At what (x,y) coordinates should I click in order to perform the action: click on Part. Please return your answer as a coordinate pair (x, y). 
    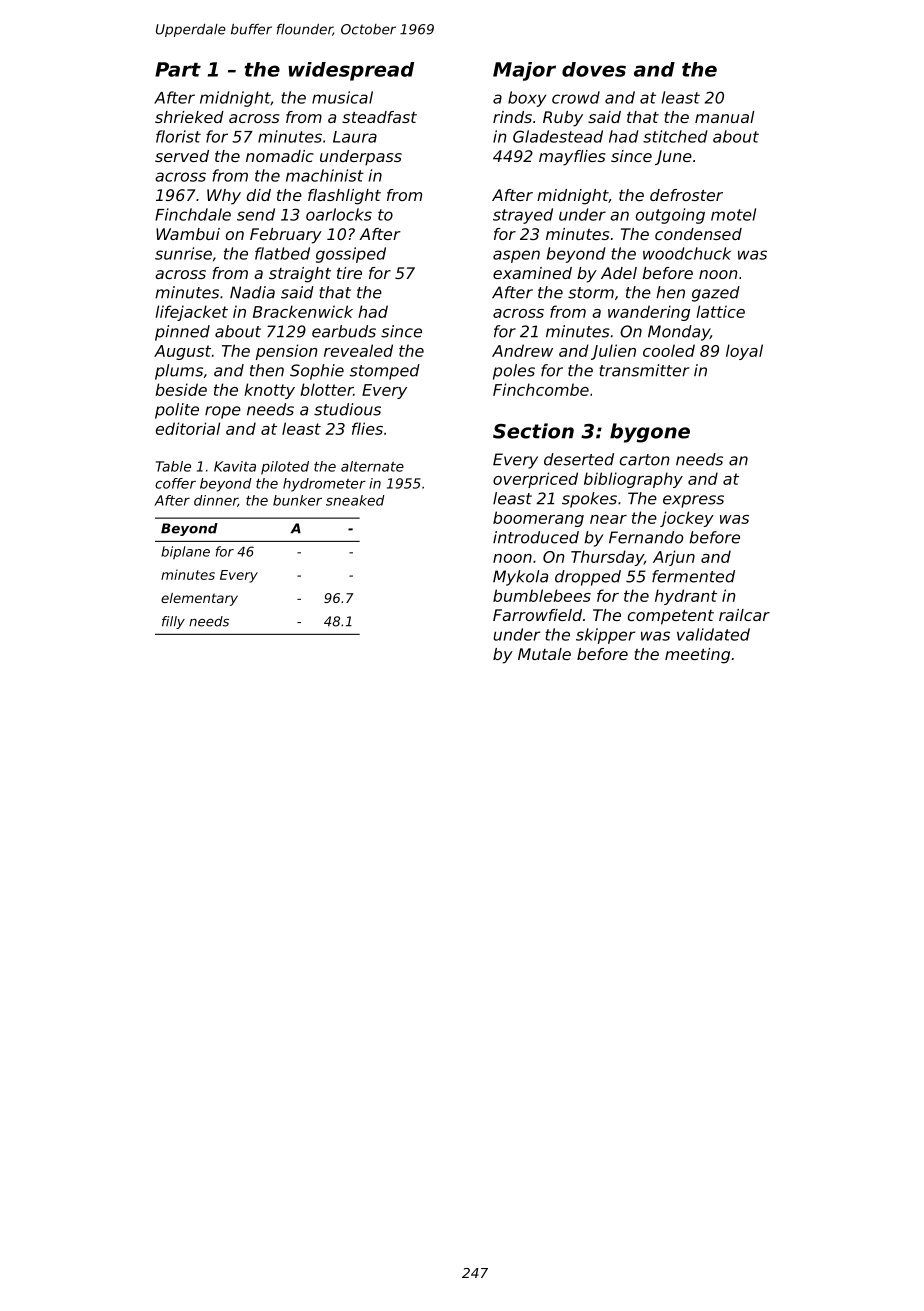
    Looking at the image, I should click on (178, 69).
